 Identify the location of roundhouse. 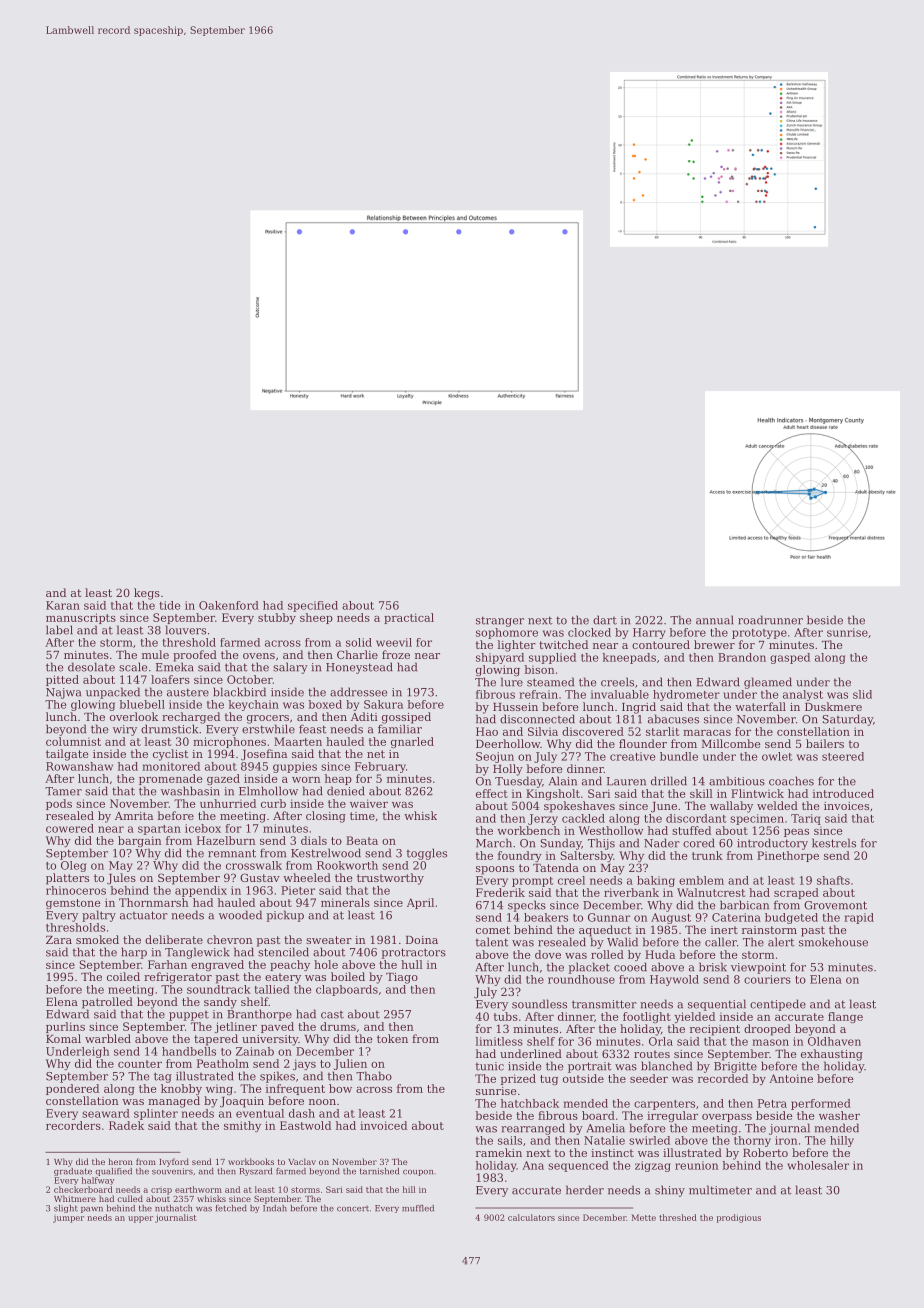
(581, 979).
